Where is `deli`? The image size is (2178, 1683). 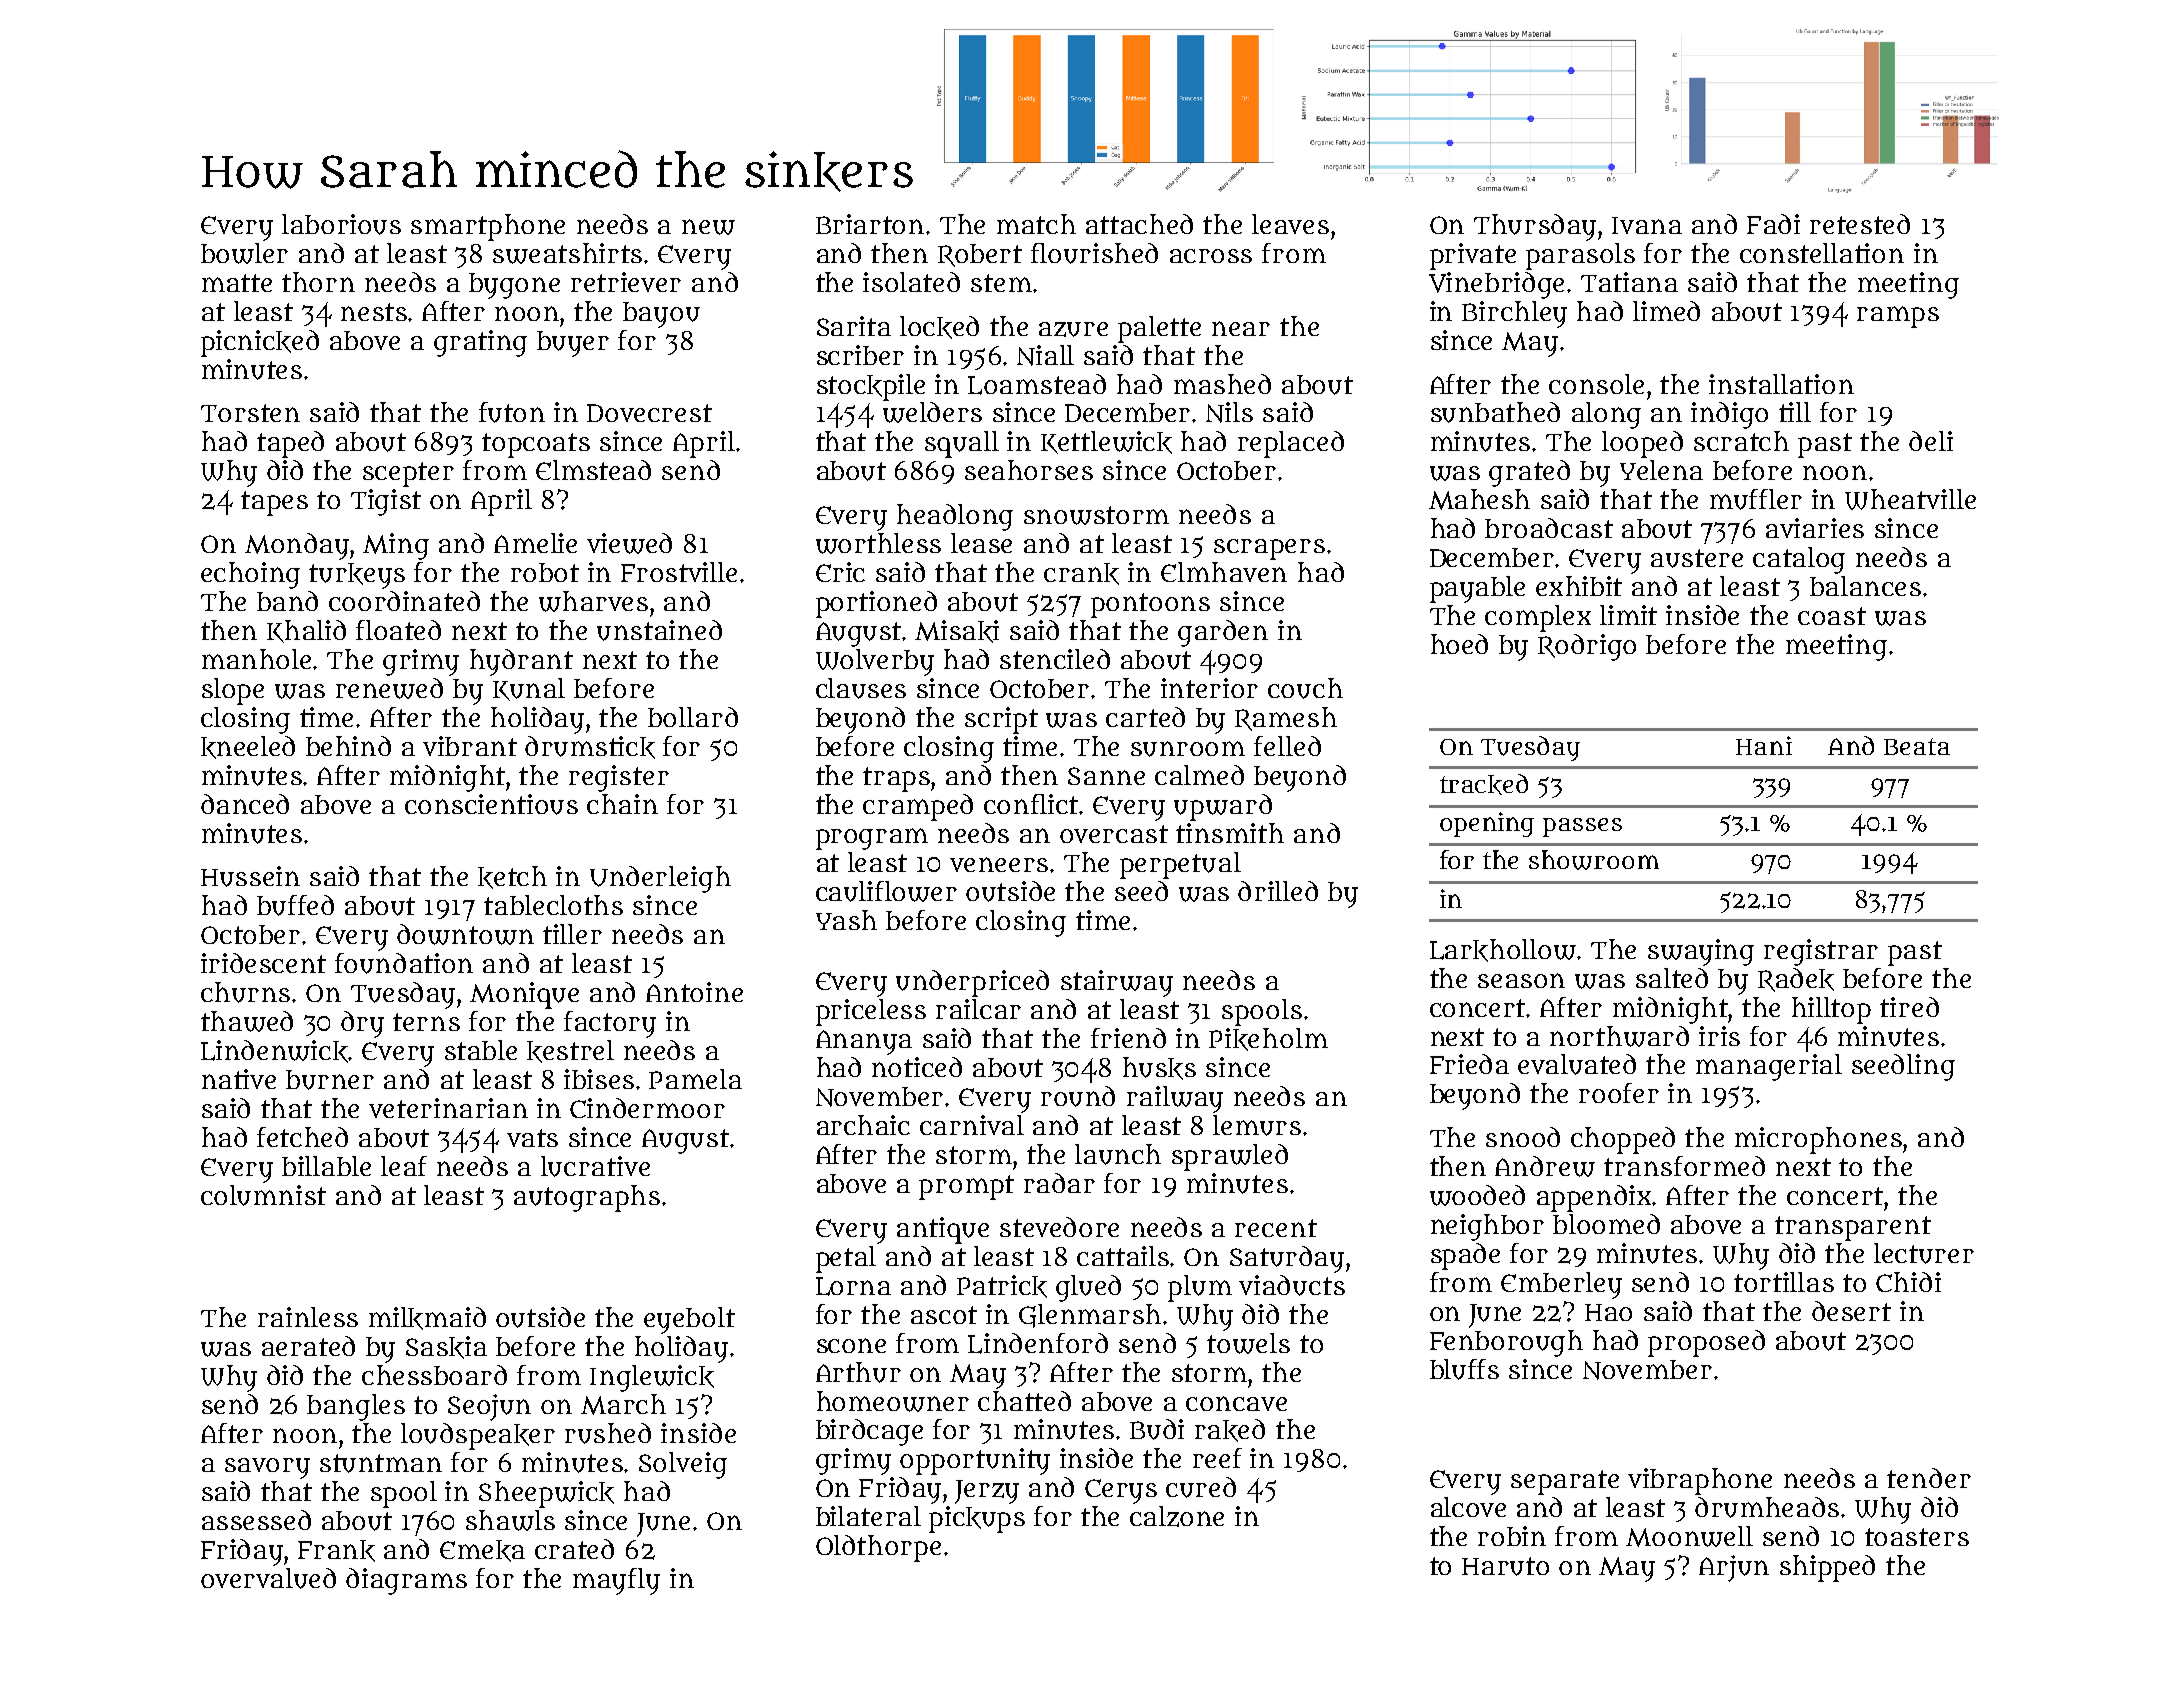
deli is located at coordinates (1931, 441).
